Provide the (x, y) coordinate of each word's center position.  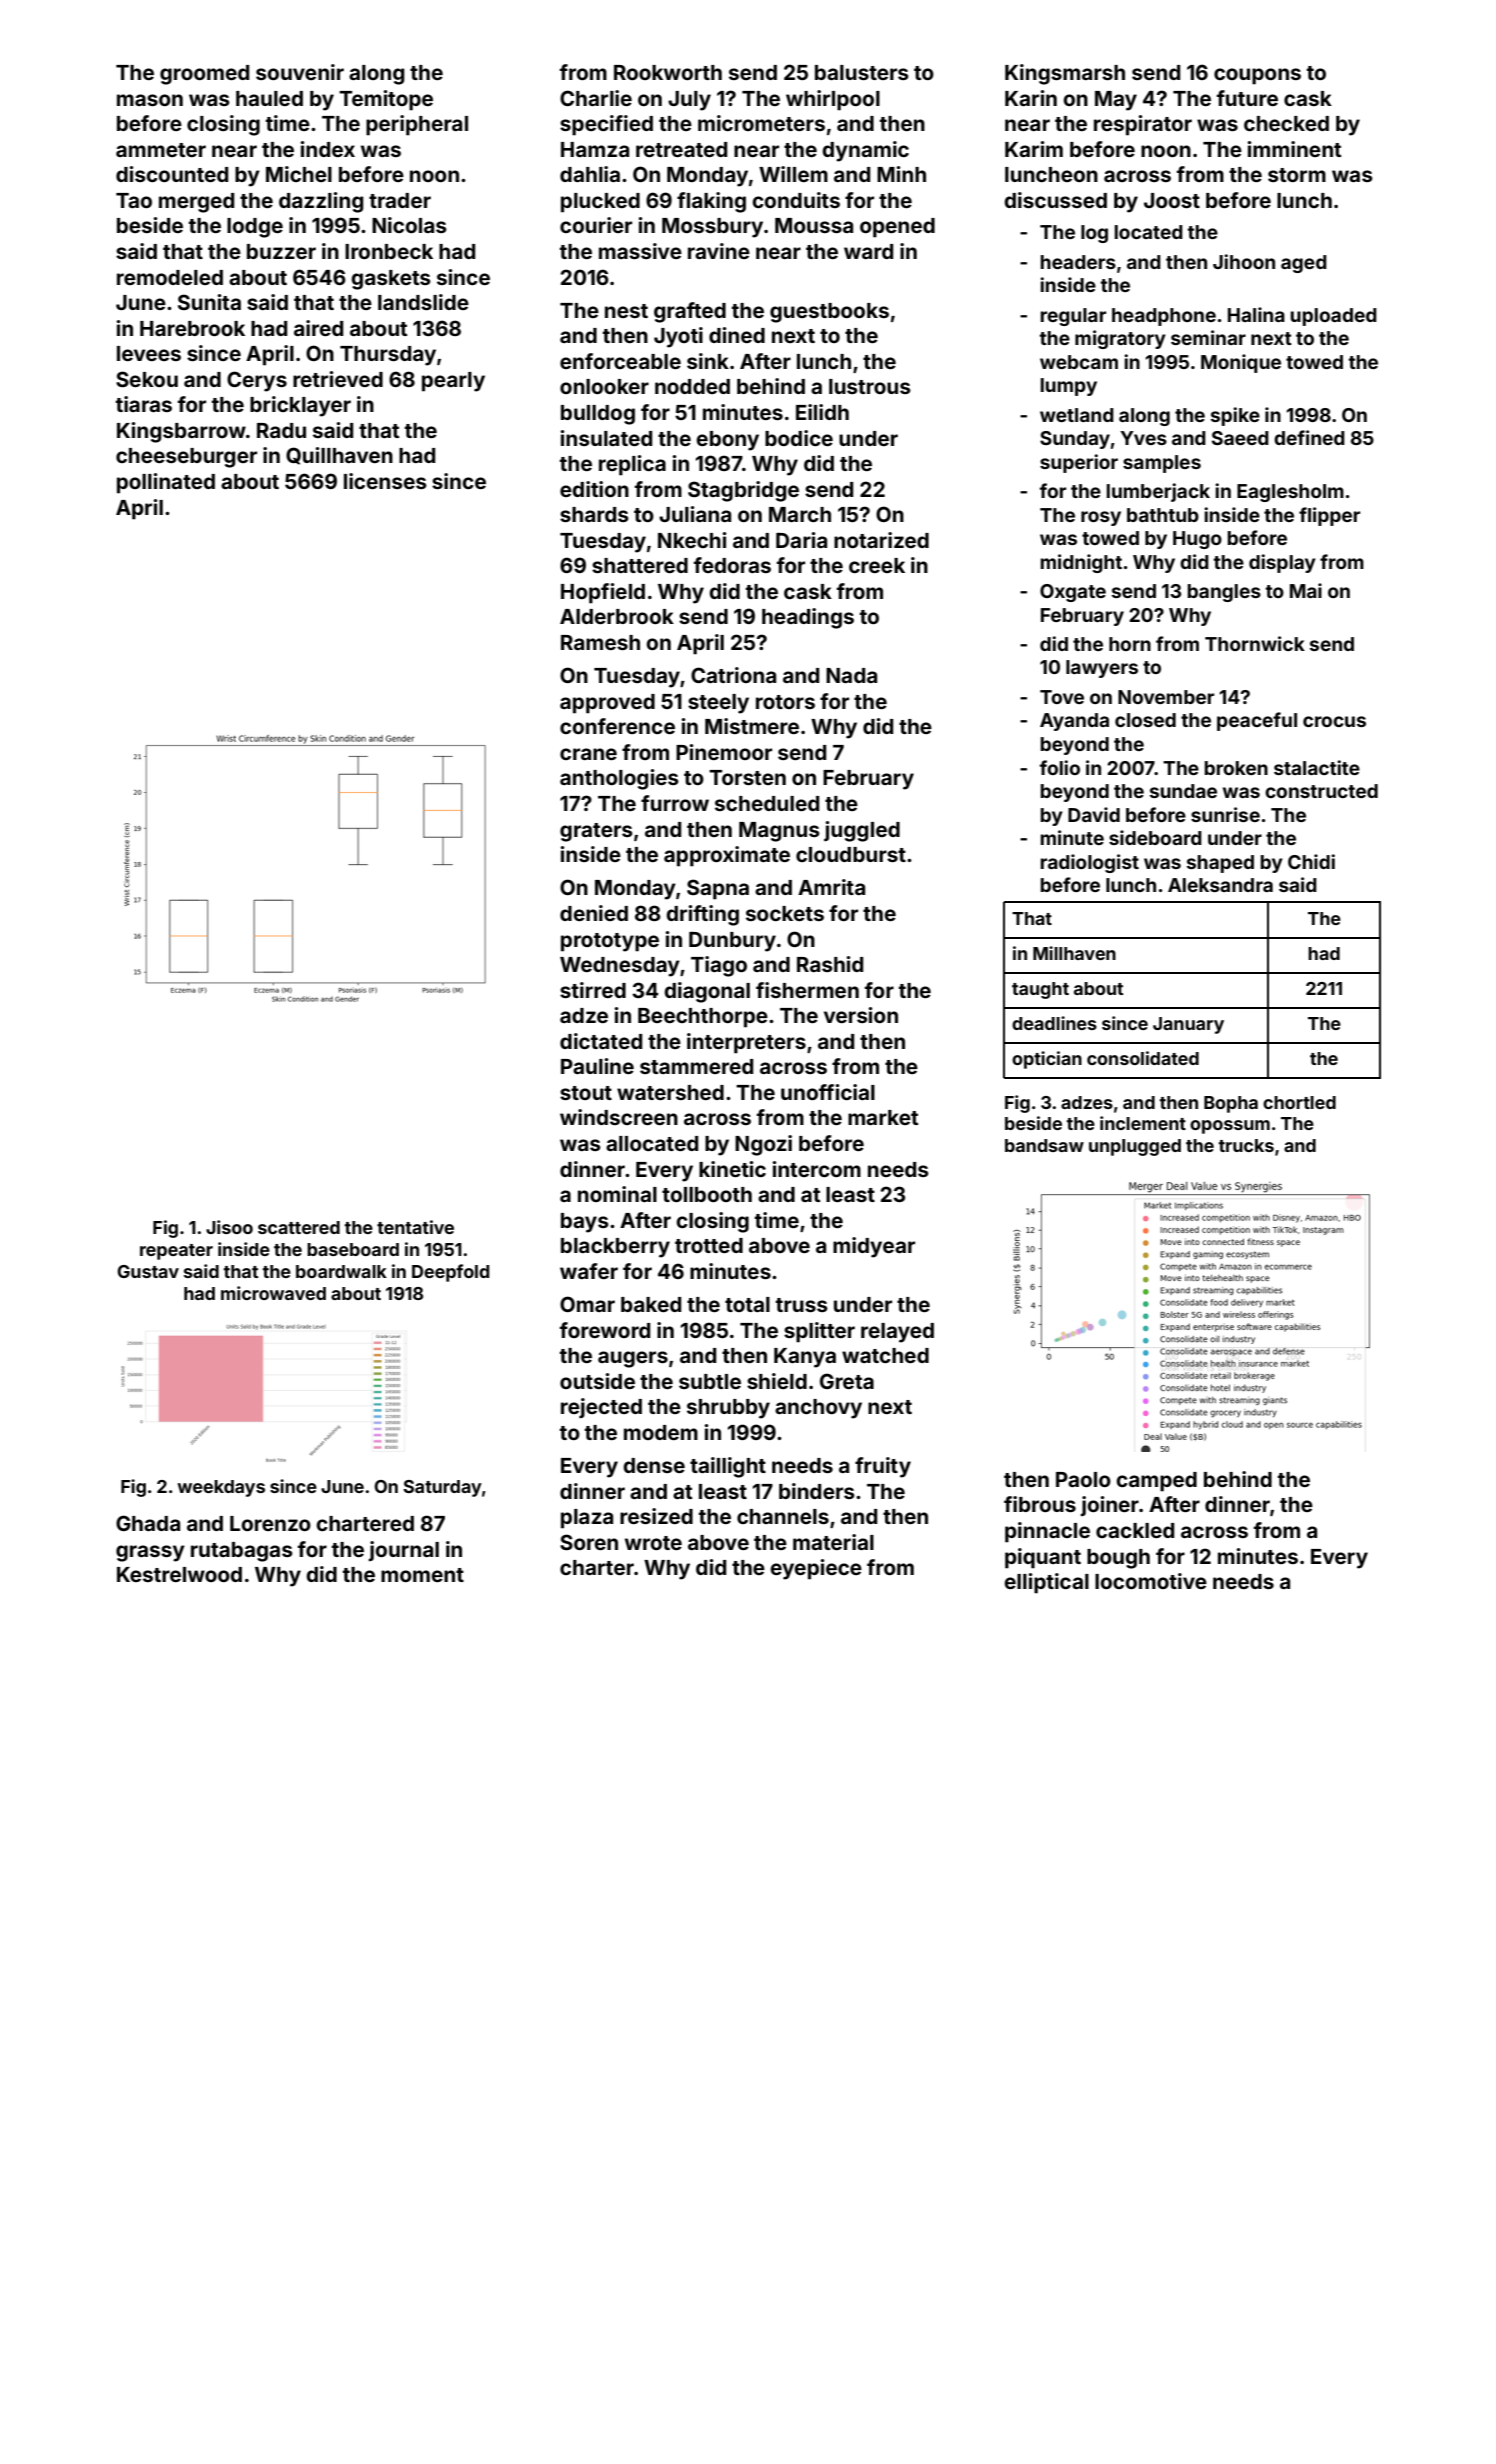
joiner (1109, 1506)
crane (588, 754)
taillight (728, 1467)
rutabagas (242, 1552)
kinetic (732, 1169)
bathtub (1163, 515)
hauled (269, 98)
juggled (862, 831)
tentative (415, 1227)
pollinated (166, 483)
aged (1304, 264)
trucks (1246, 1145)
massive (640, 251)
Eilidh (822, 412)
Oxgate (1073, 593)
